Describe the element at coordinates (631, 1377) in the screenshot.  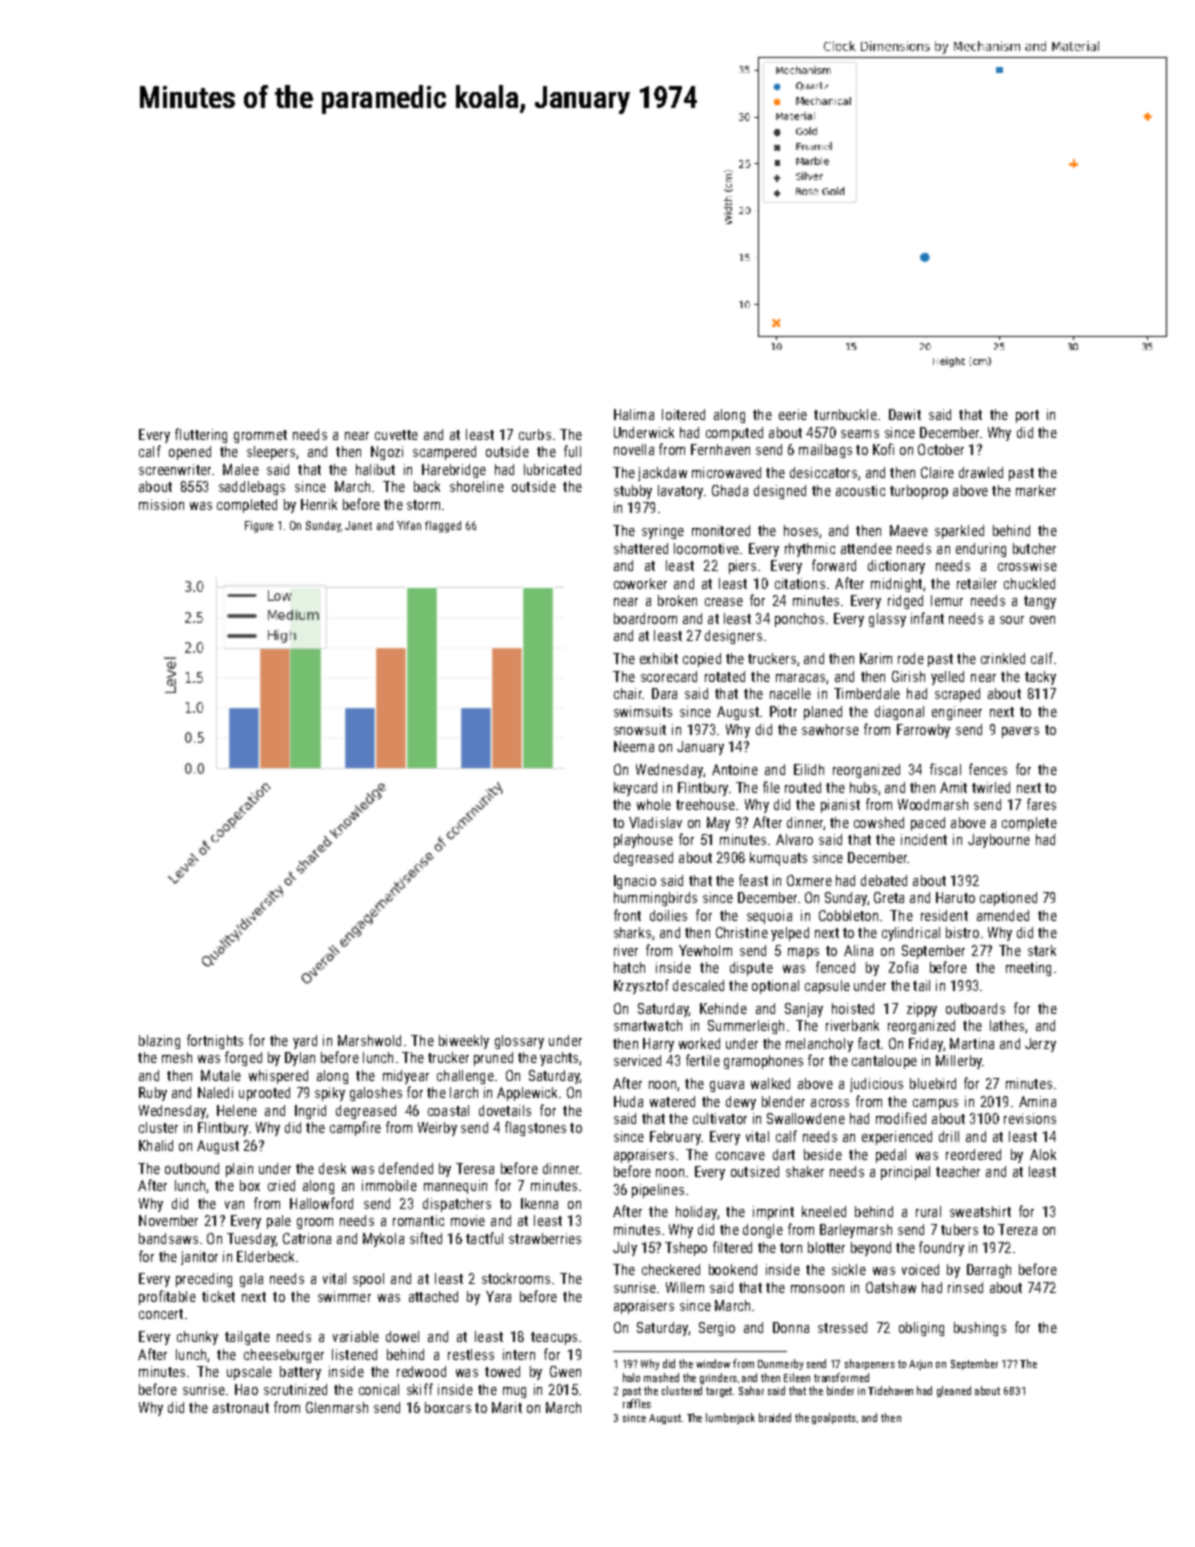
I see `halo` at that location.
